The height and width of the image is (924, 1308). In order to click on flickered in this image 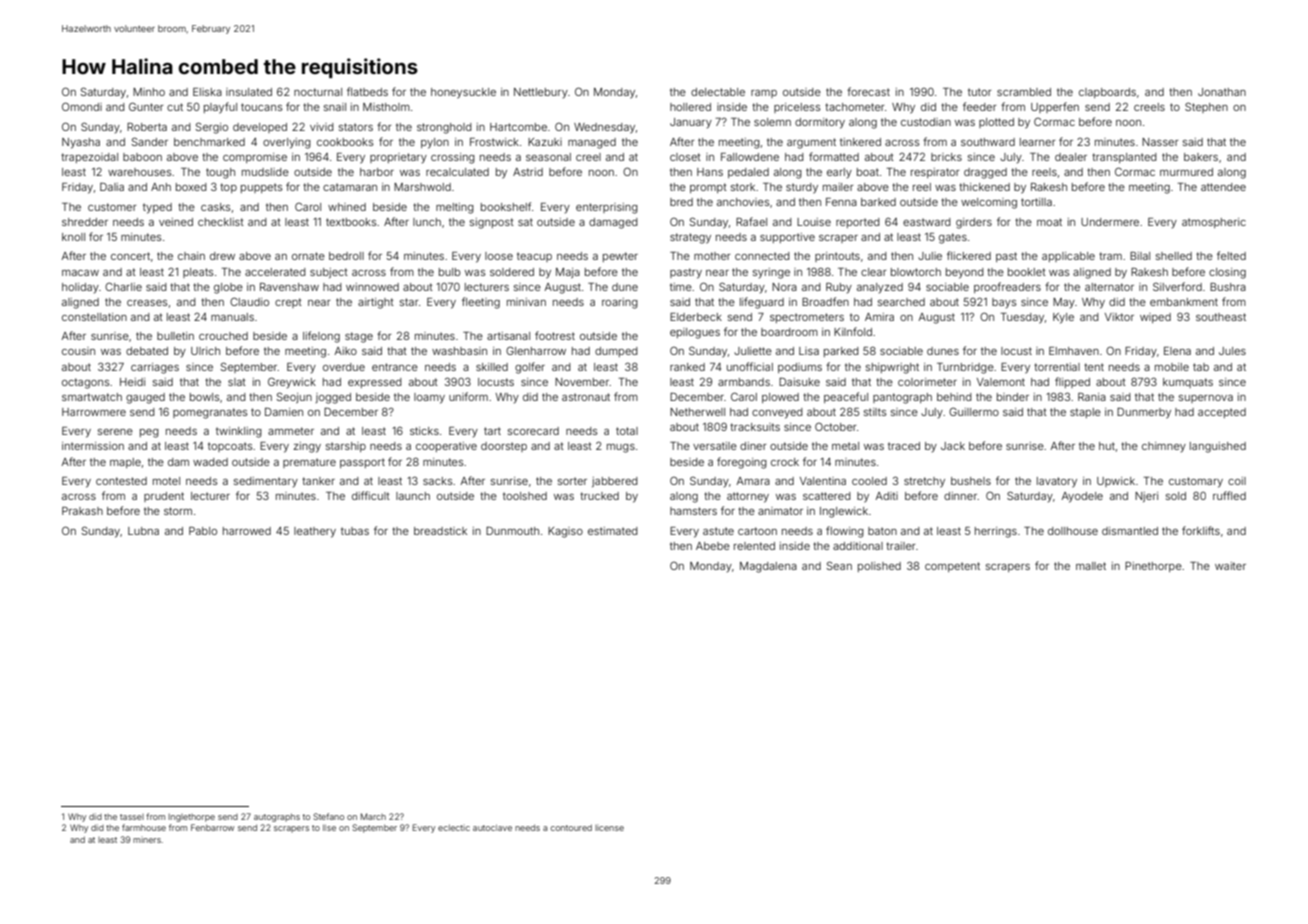, I will do `click(969, 255)`.
